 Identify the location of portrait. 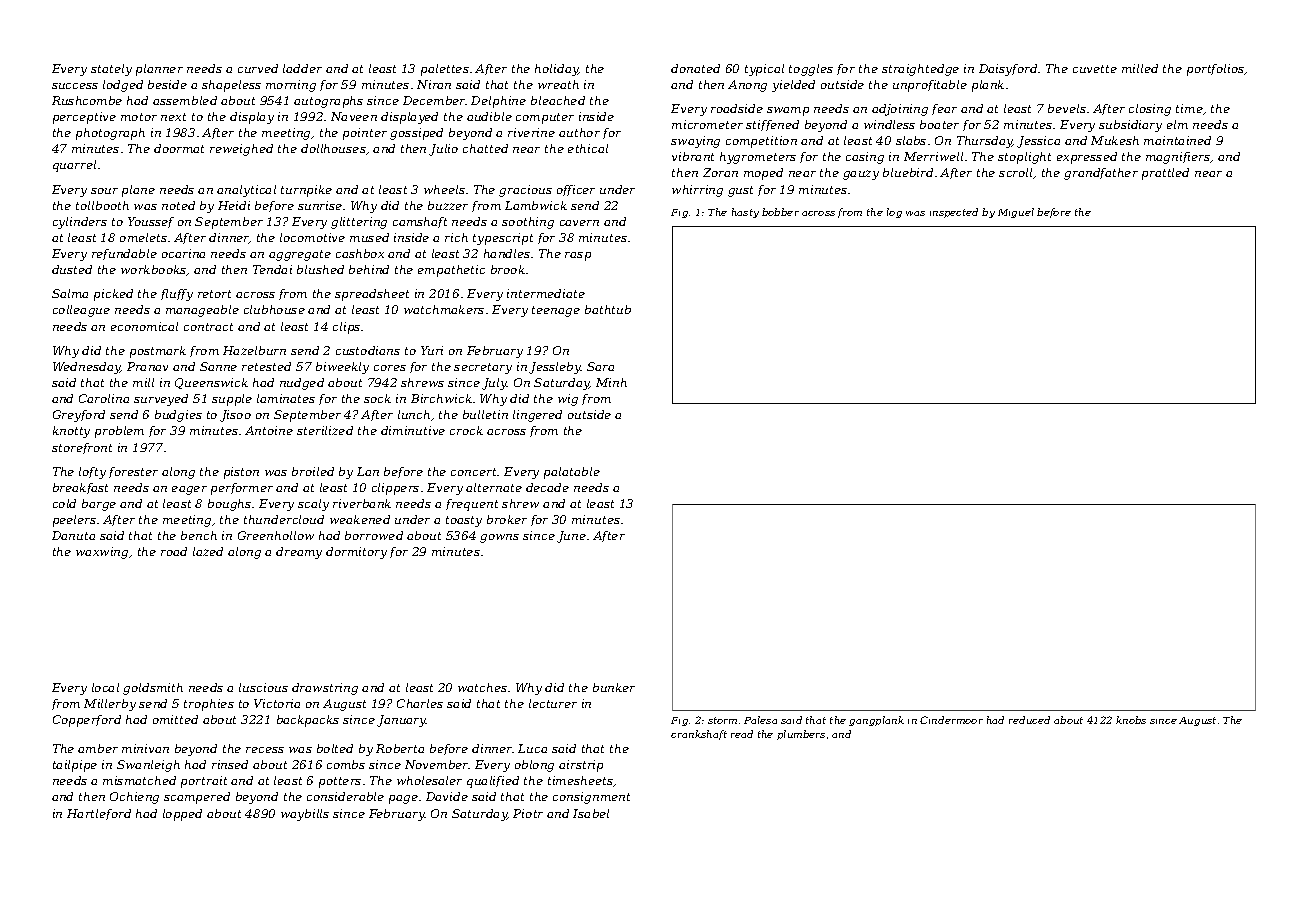
(204, 782).
